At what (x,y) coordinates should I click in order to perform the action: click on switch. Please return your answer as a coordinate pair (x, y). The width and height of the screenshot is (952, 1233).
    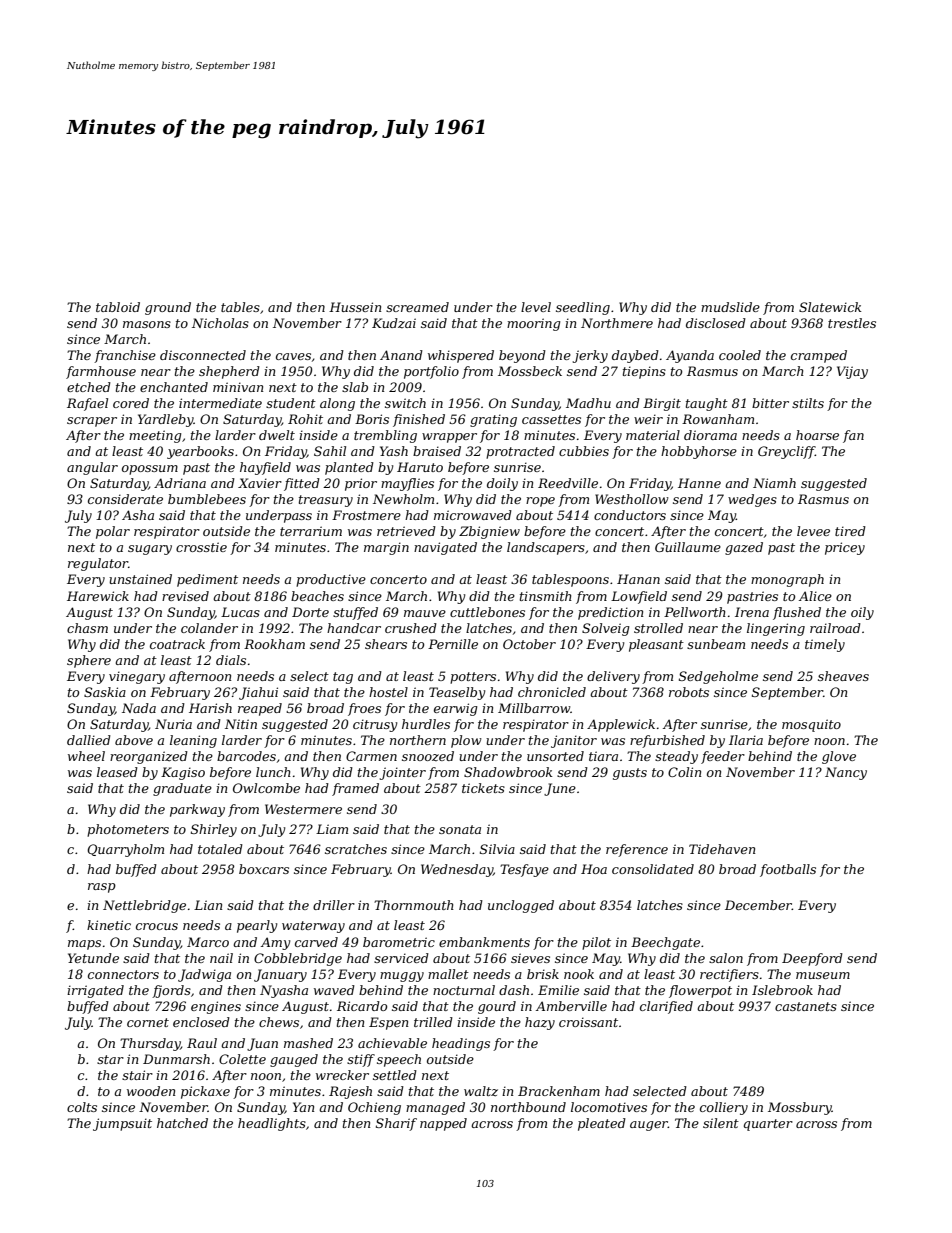
    Looking at the image, I should click on (405, 403).
